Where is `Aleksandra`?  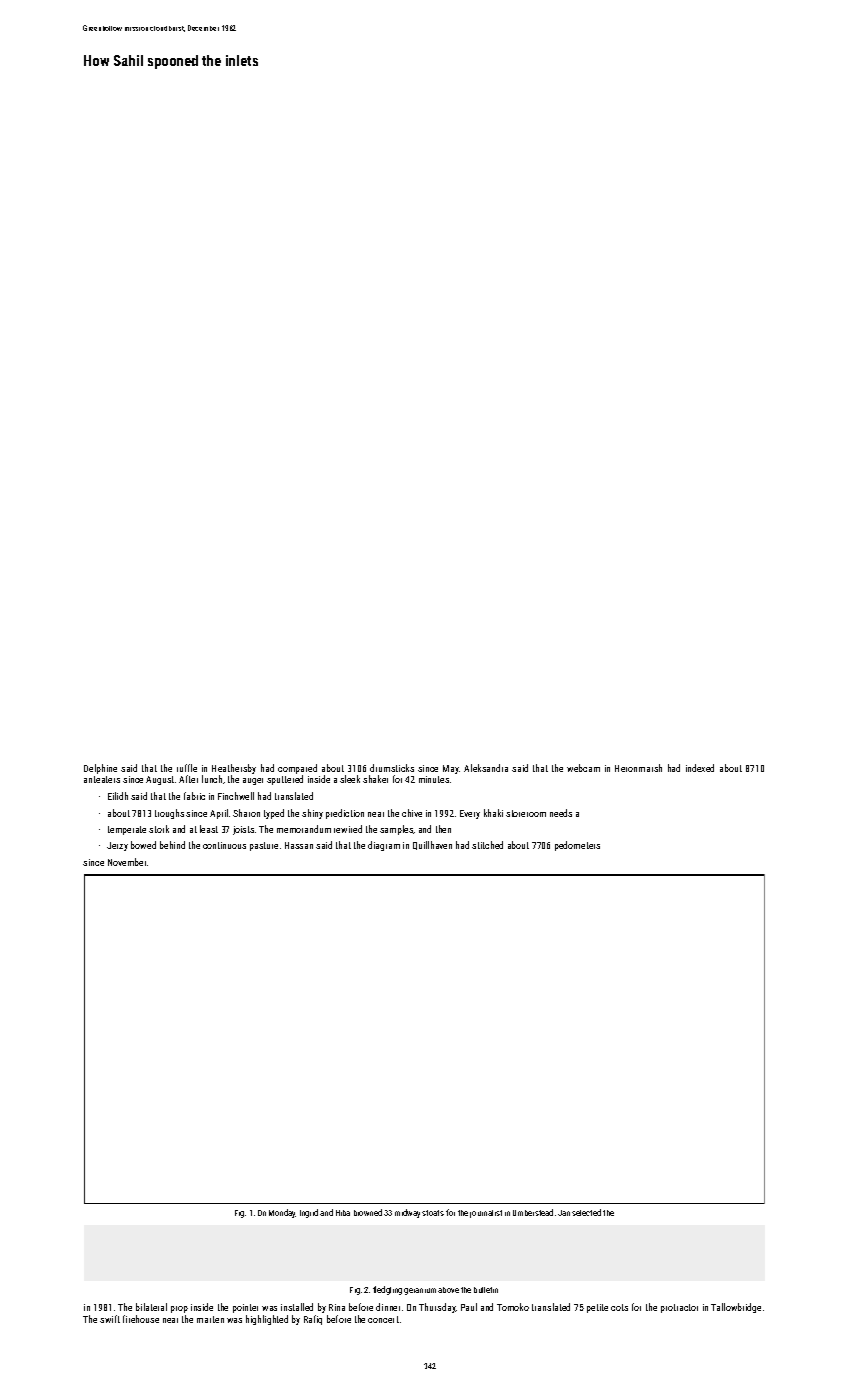
Aleksandra is located at coordinates (486, 768).
